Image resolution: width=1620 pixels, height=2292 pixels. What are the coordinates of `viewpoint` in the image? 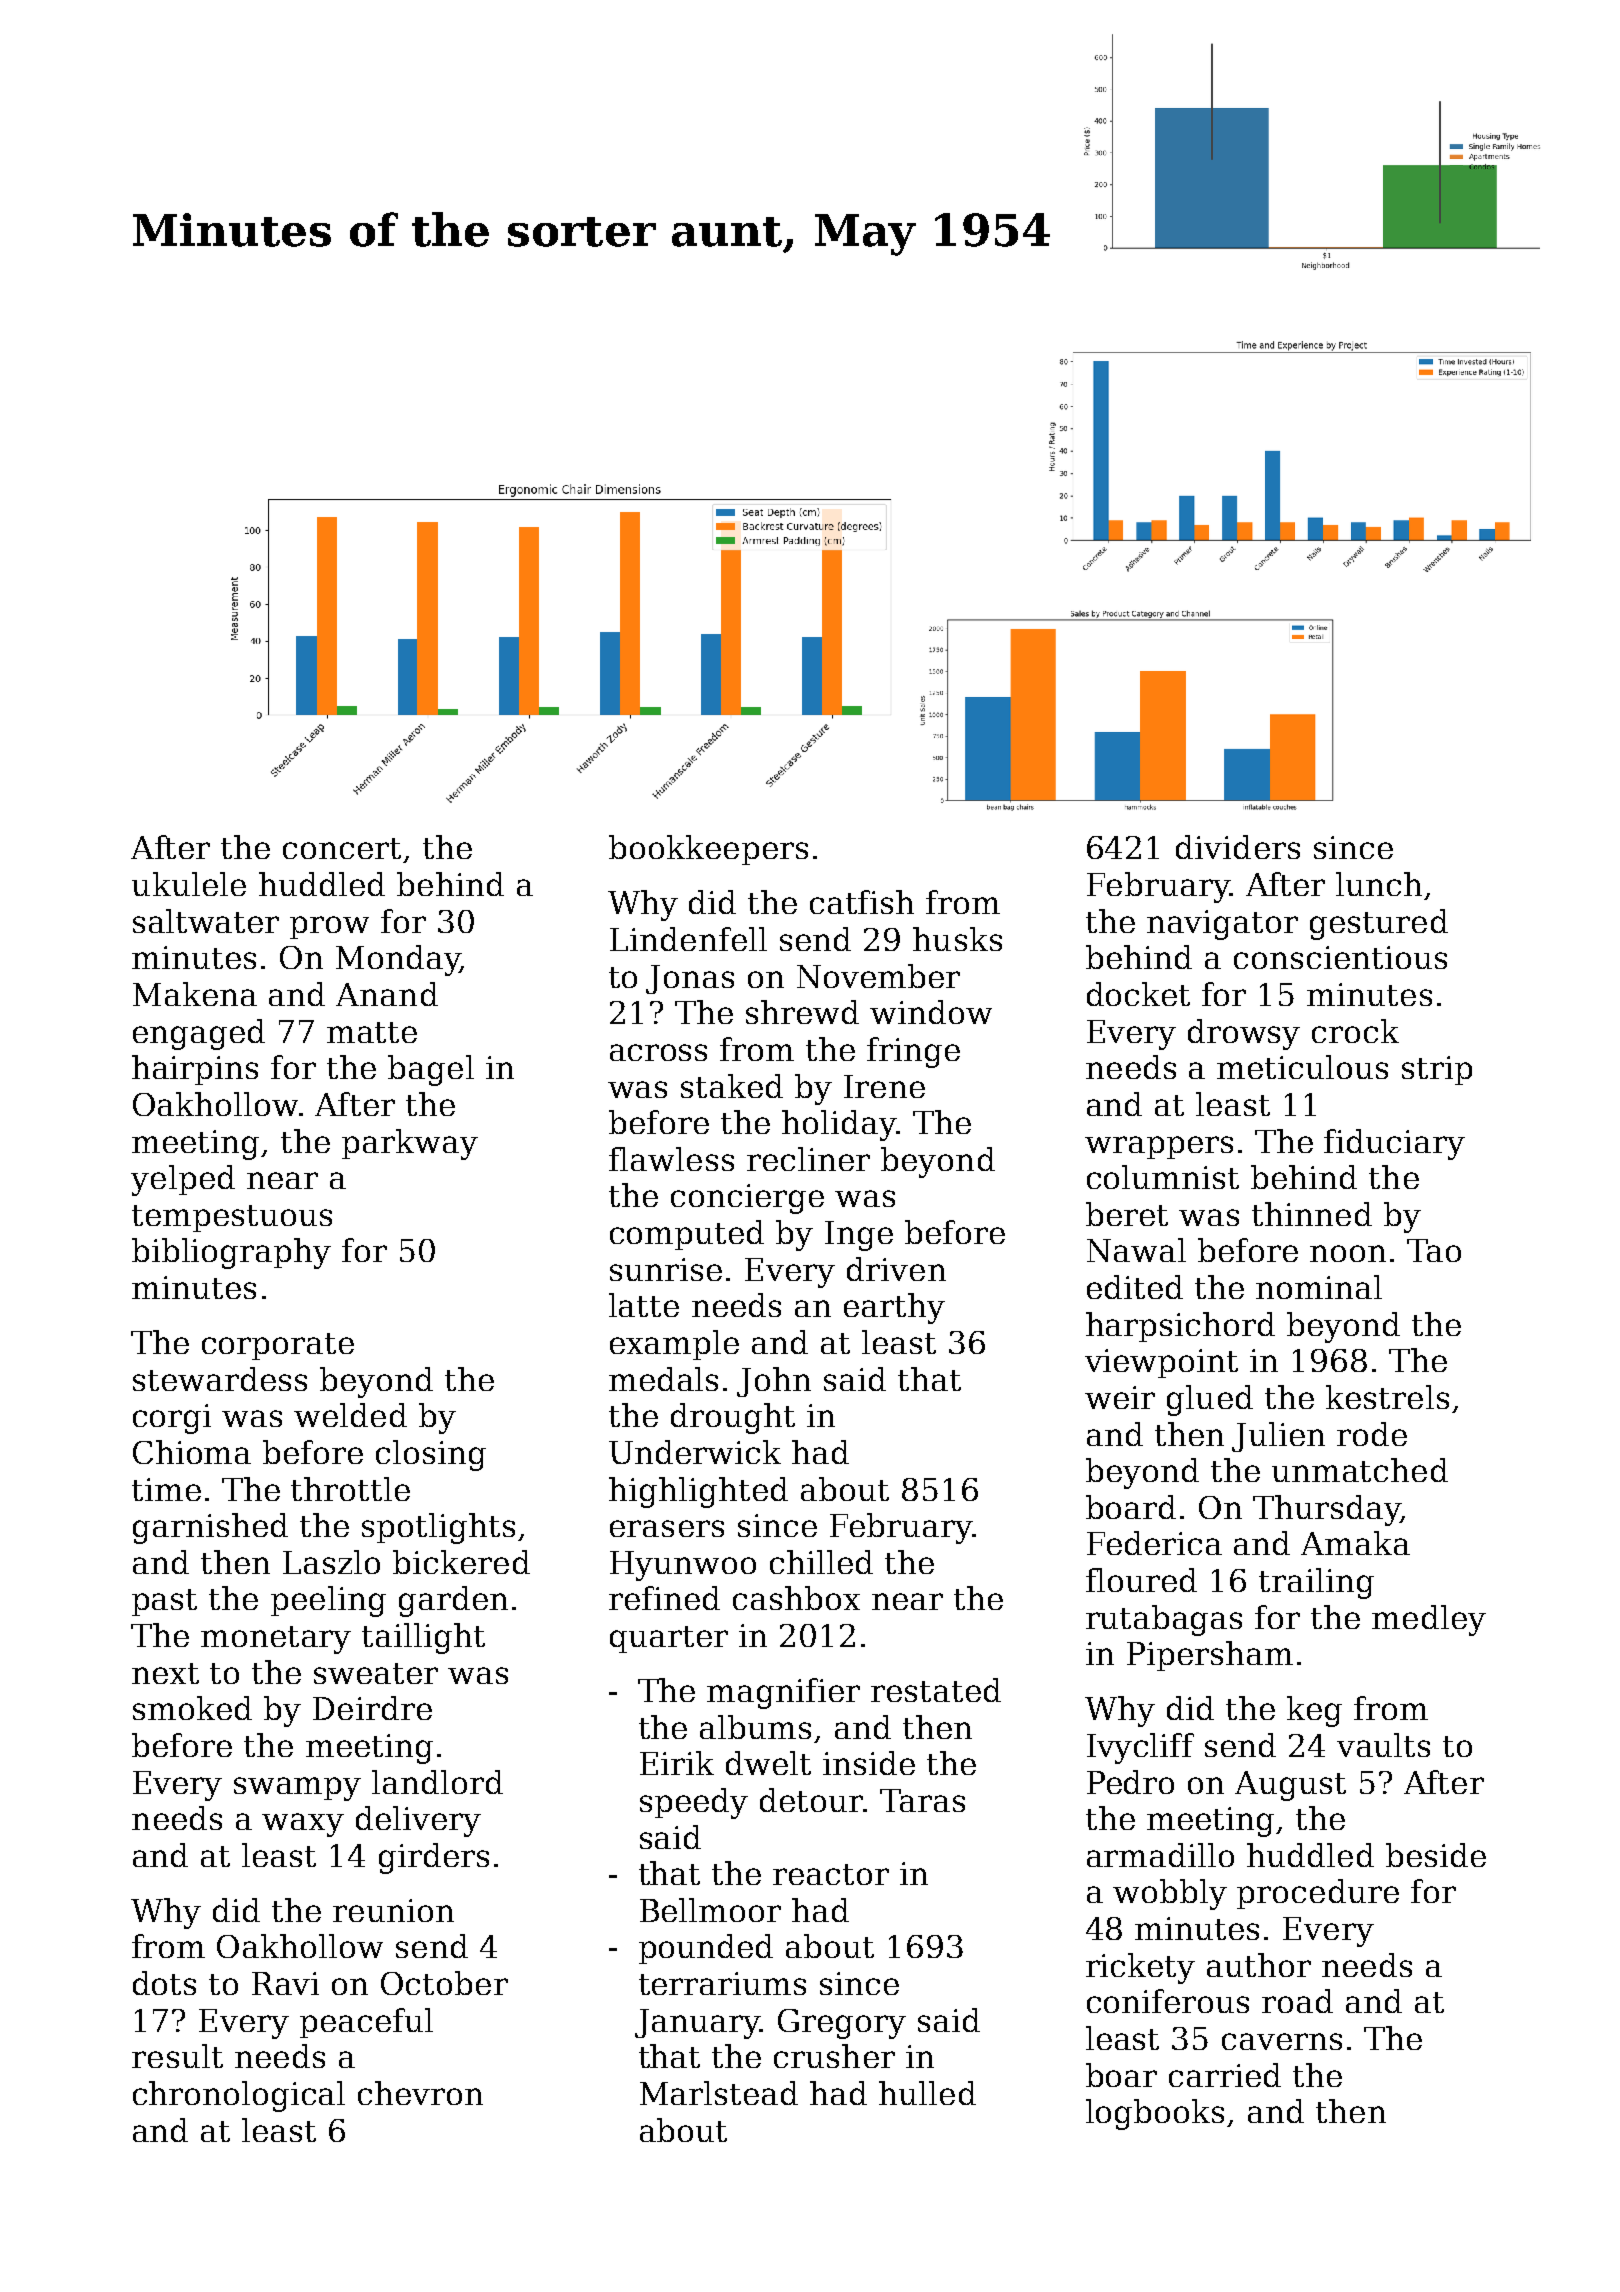 It's located at (1161, 1363).
